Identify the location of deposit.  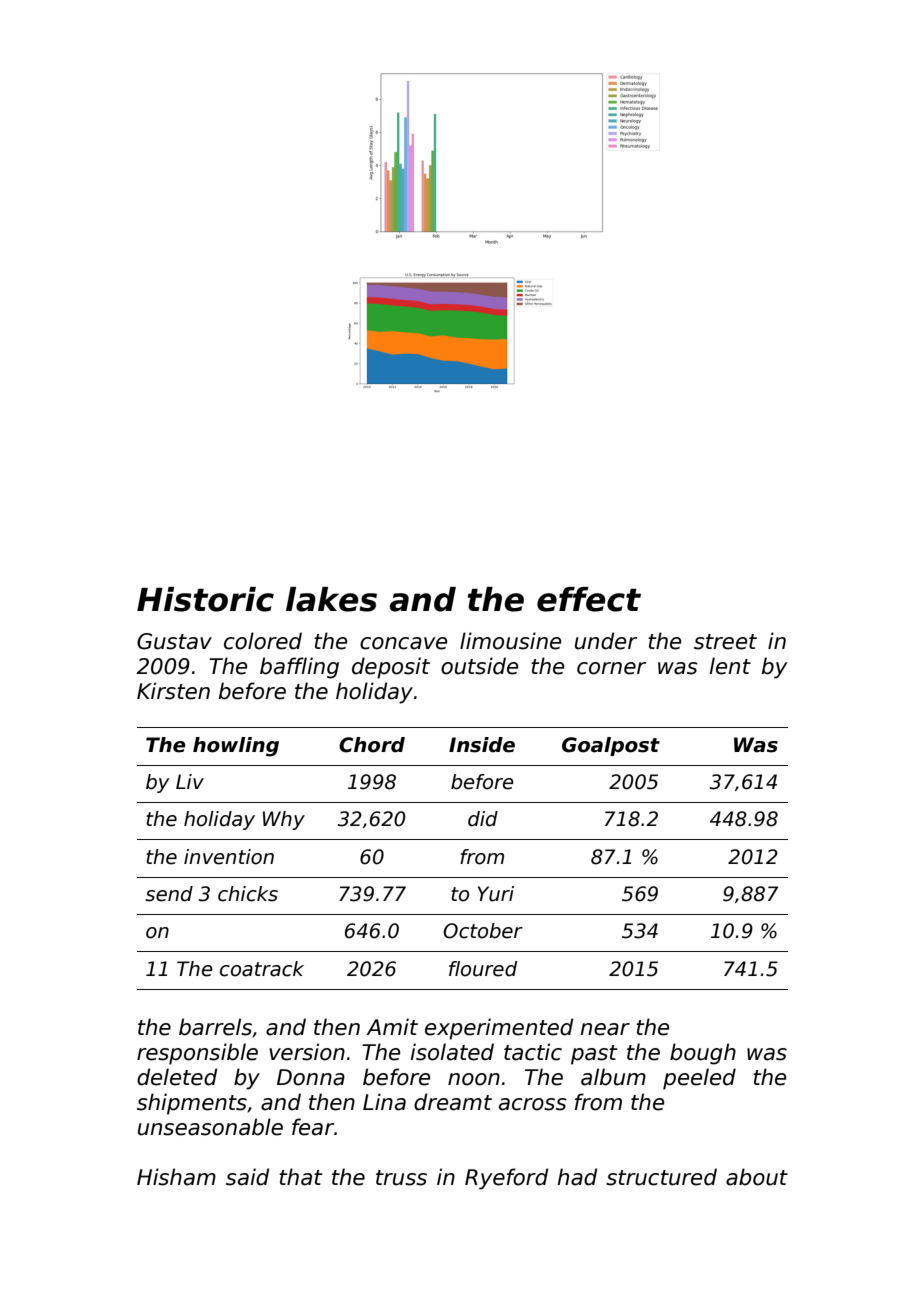
(391, 668).
